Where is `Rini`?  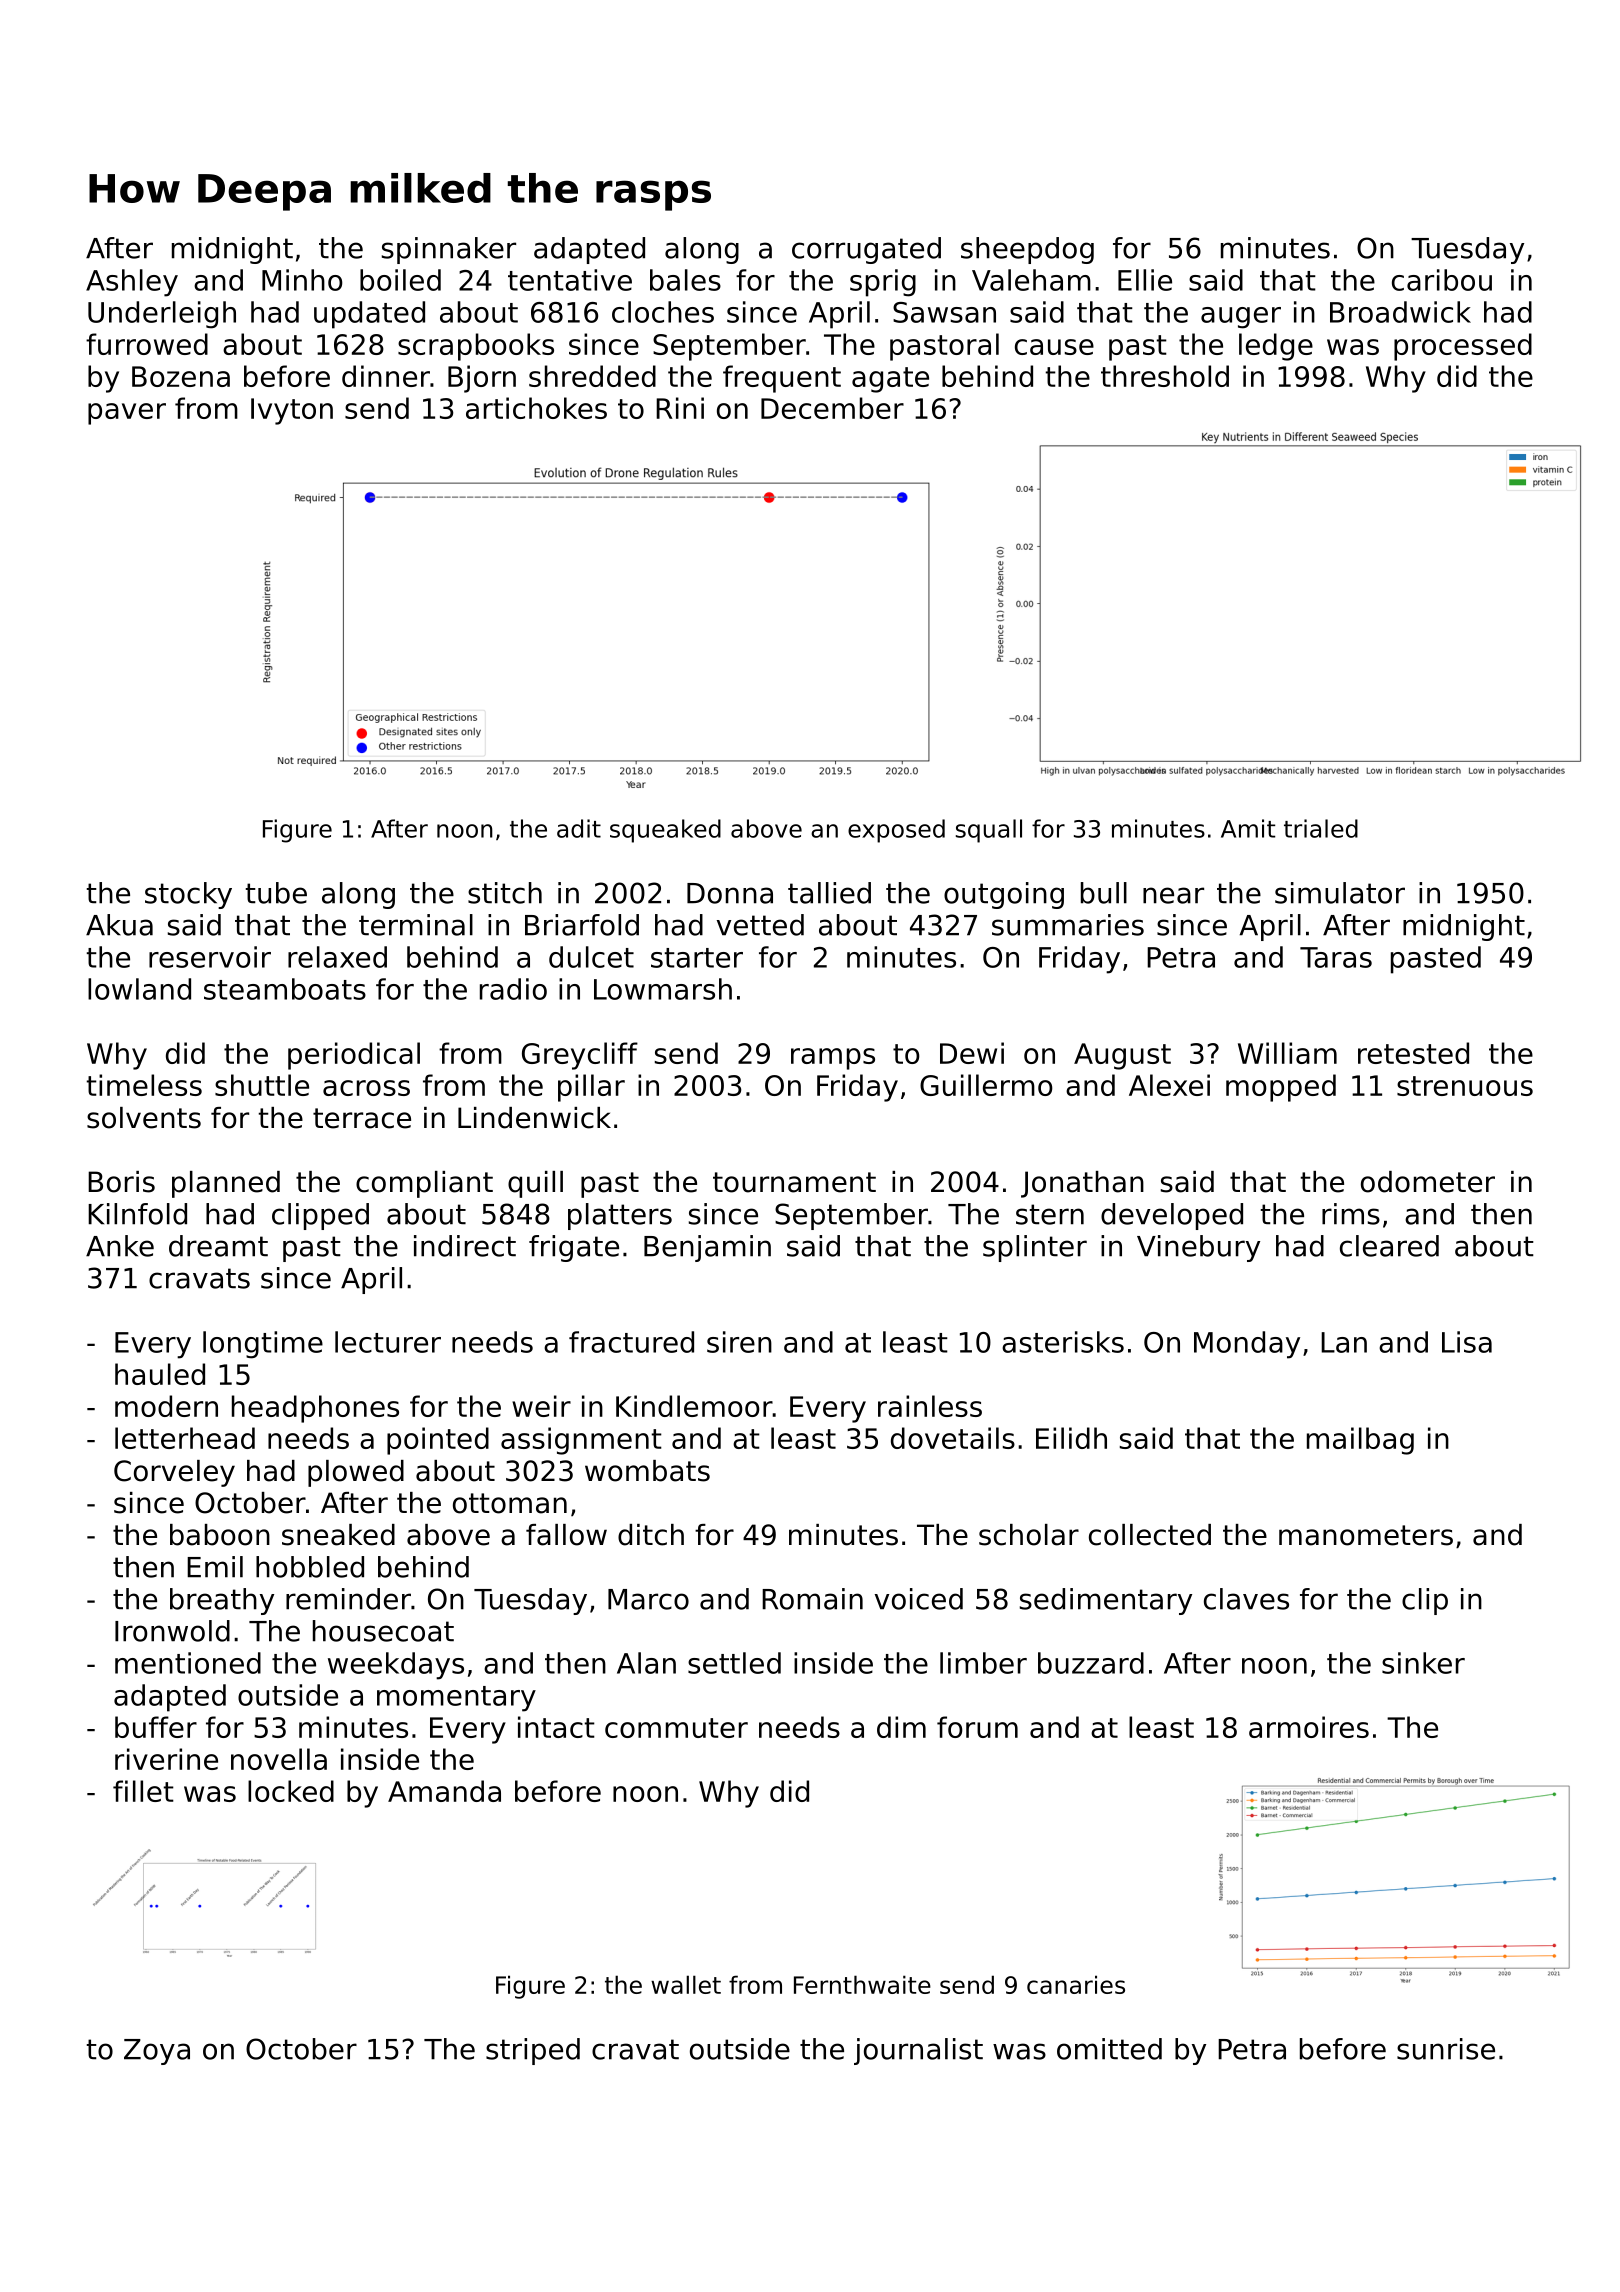
Rini is located at coordinates (680, 408).
